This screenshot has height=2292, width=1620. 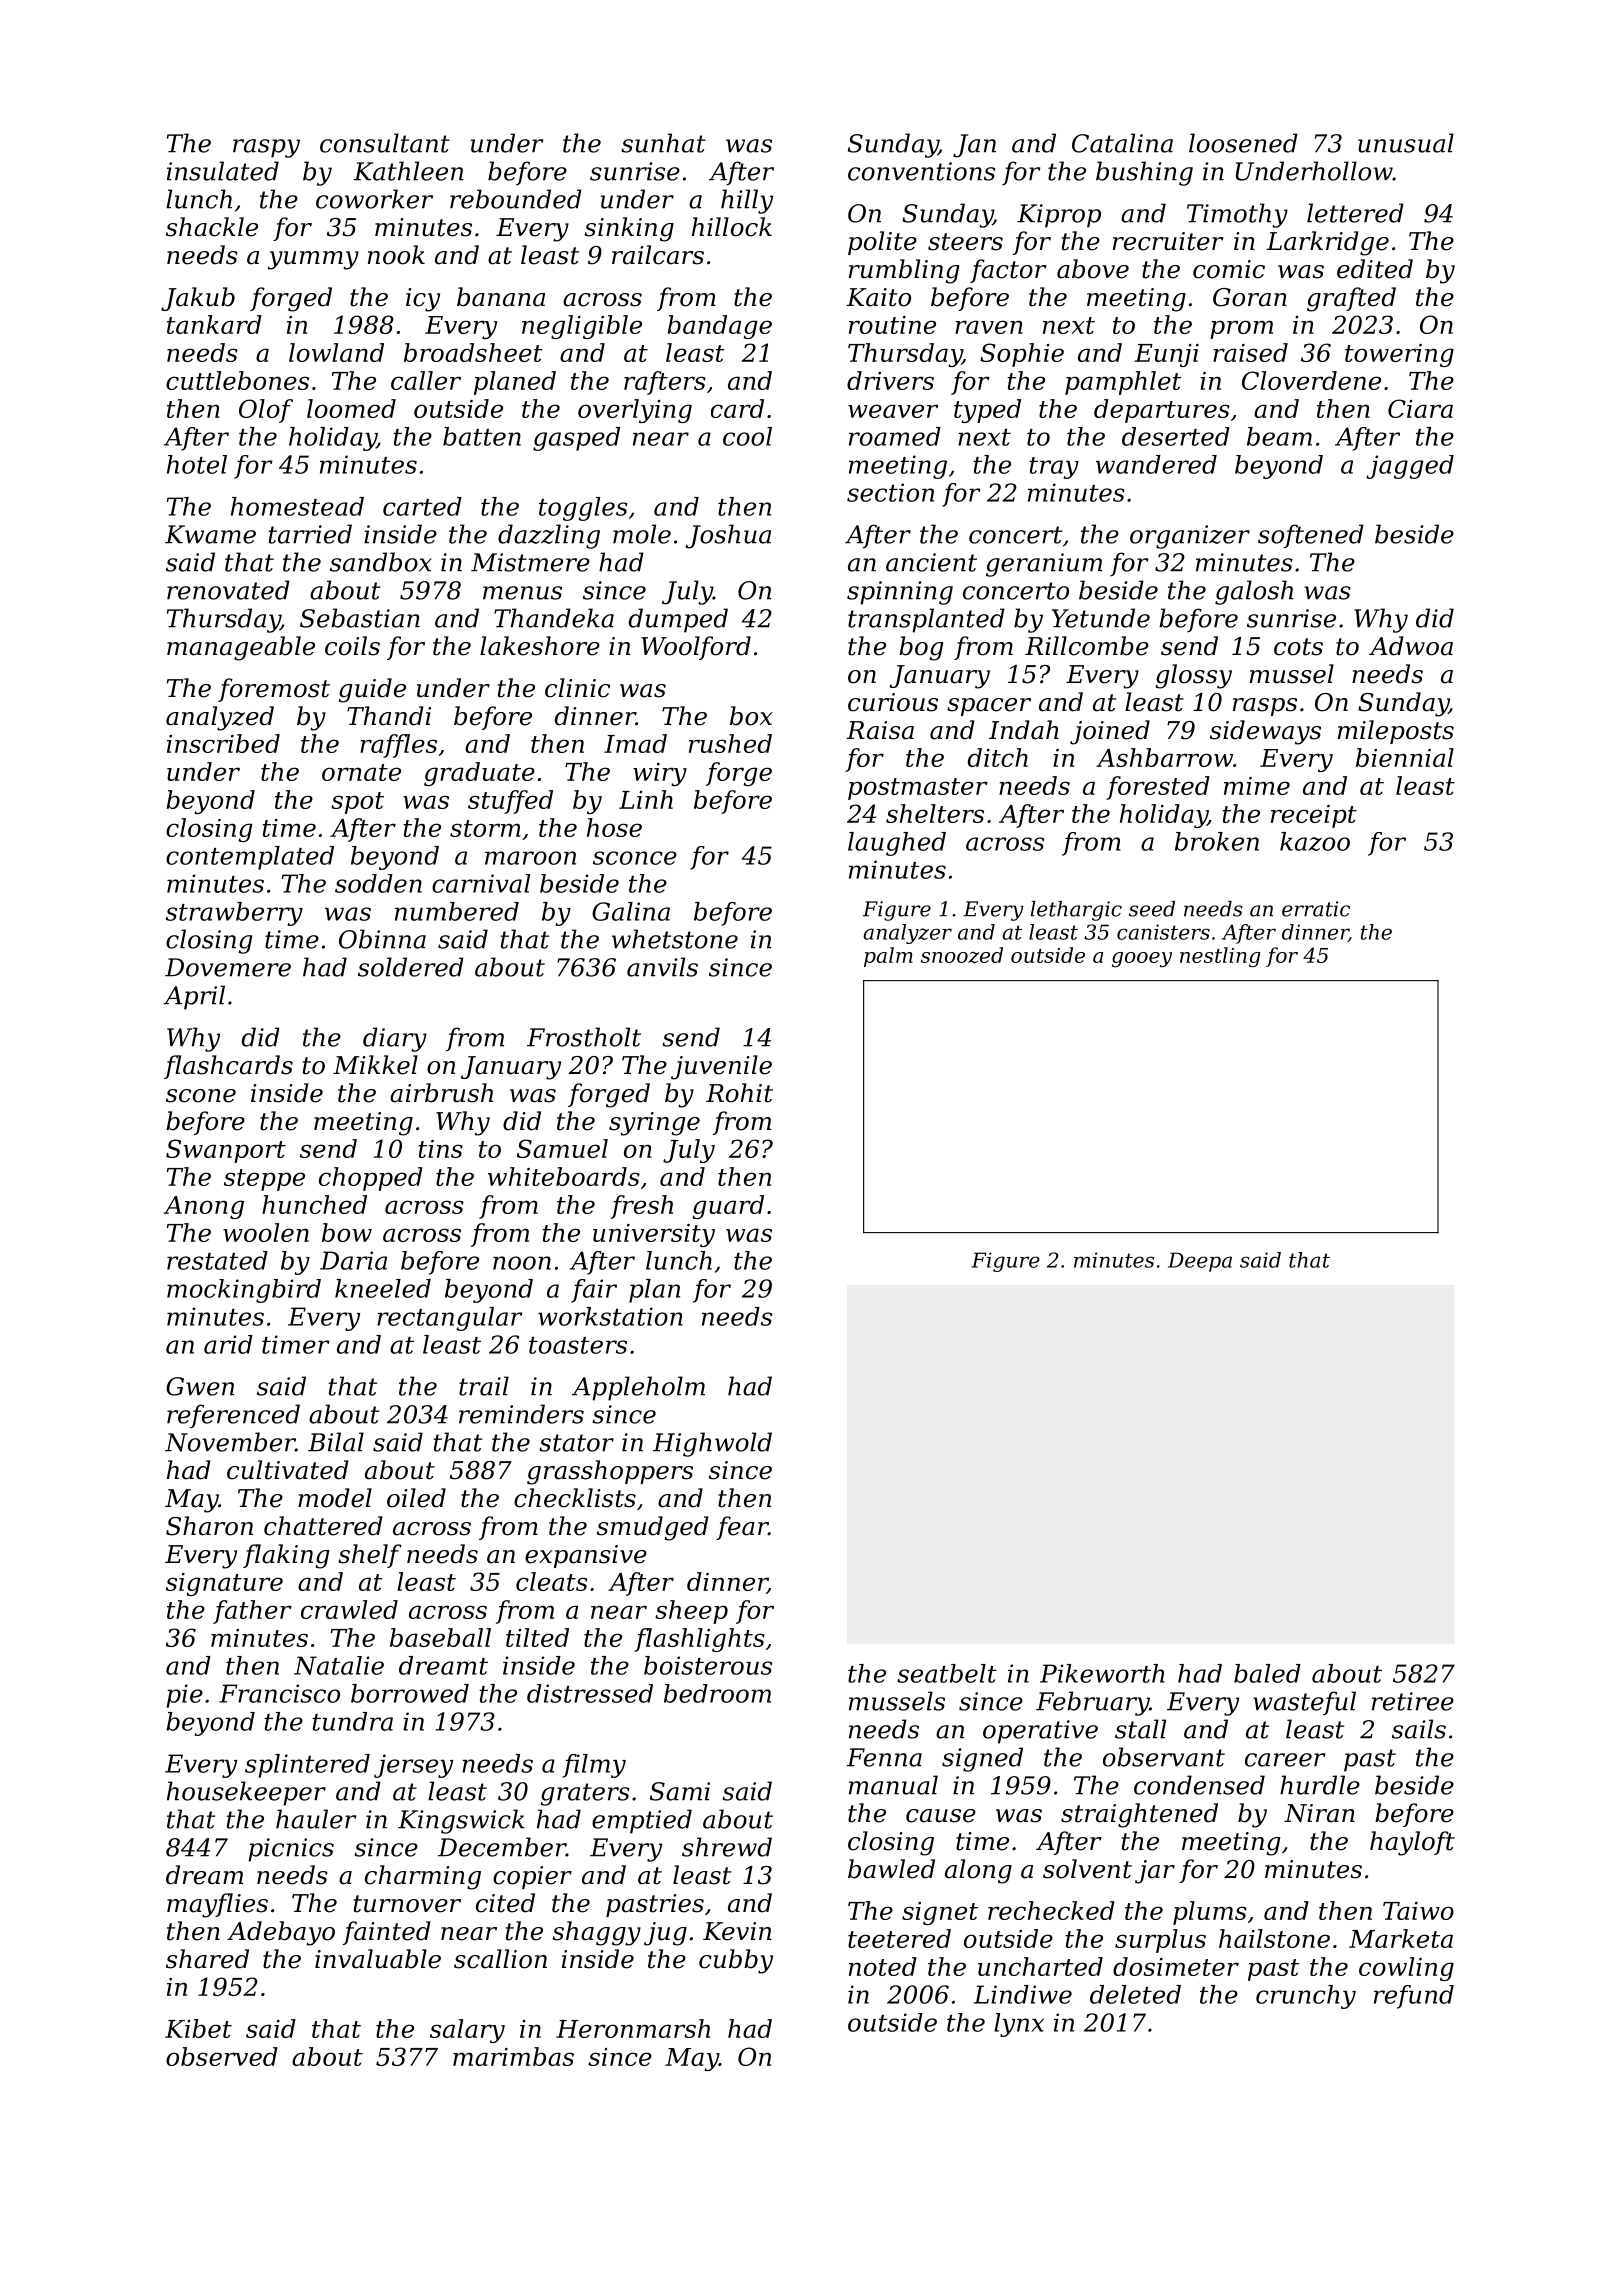 What do you see at coordinates (385, 143) in the screenshot?
I see `consultant` at bounding box center [385, 143].
